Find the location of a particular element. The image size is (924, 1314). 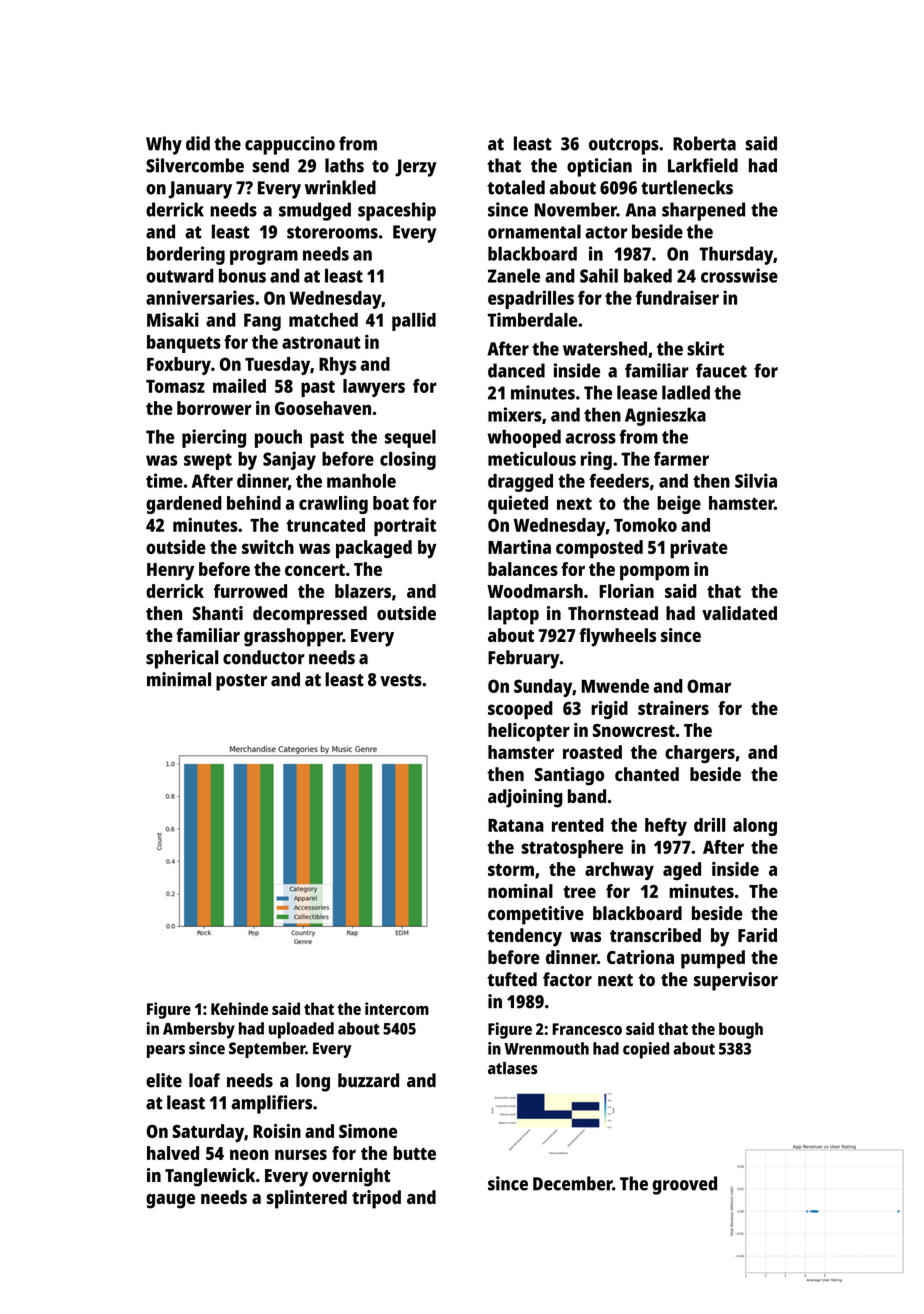

Fang is located at coordinates (262, 322).
